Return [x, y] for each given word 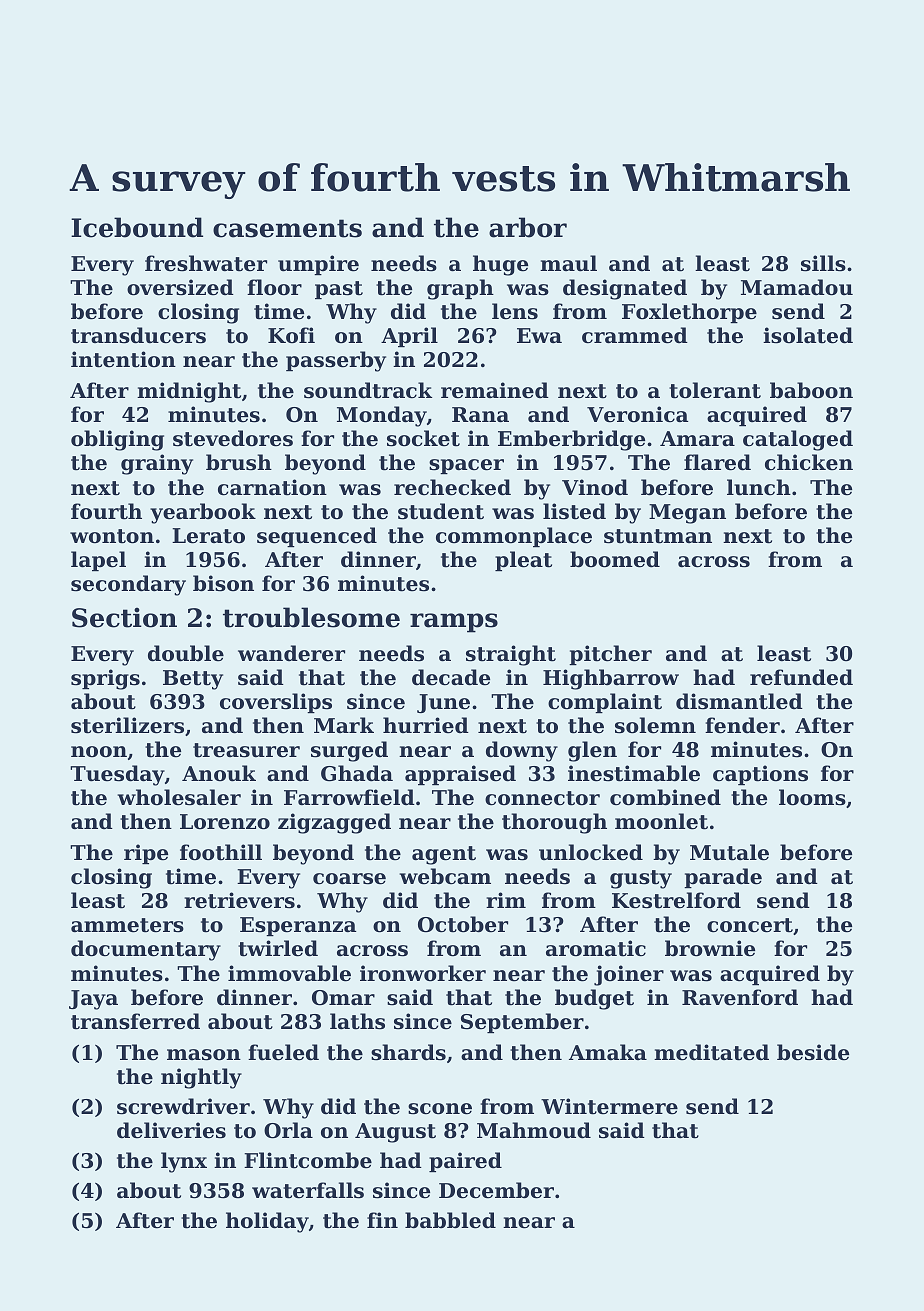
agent [444, 855]
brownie [710, 948]
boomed [615, 559]
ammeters [127, 925]
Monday [382, 416]
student [441, 511]
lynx [184, 1162]
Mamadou [797, 287]
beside [813, 1052]
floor [274, 287]
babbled [450, 1220]
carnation [272, 487]
